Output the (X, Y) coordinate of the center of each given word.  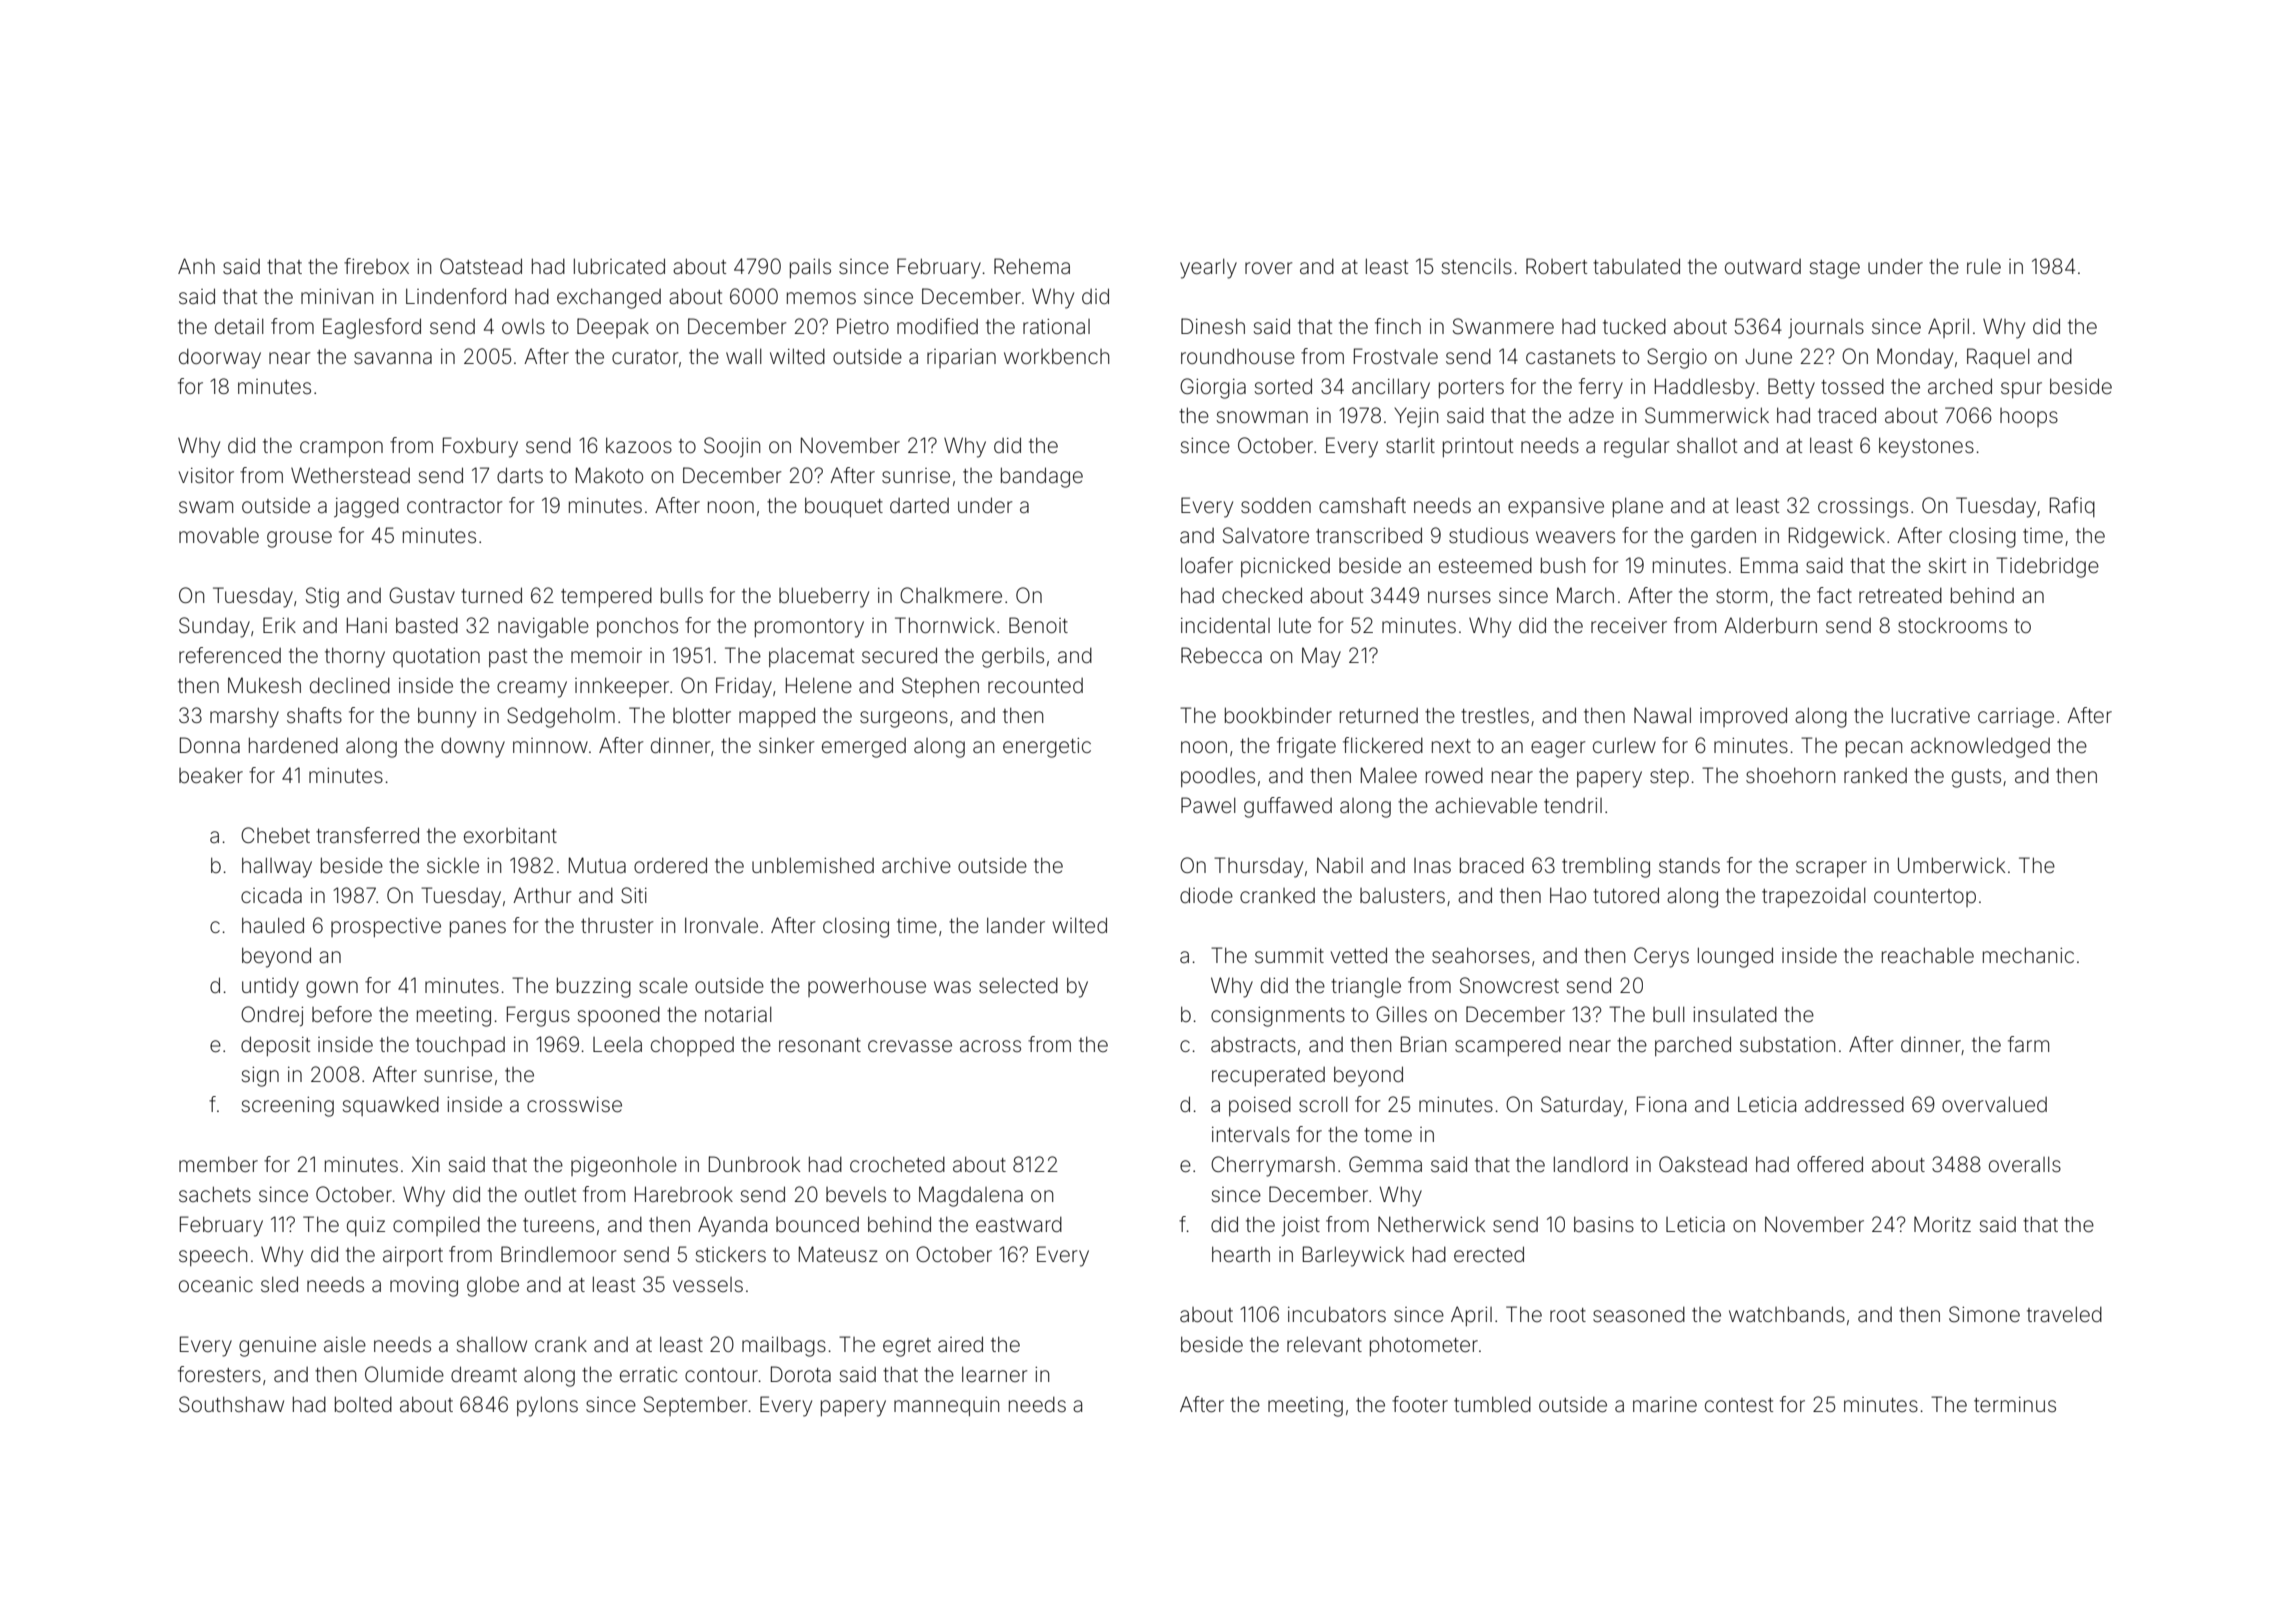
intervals (1251, 1134)
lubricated (619, 266)
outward (1763, 266)
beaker (211, 776)
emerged (864, 748)
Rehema (1032, 266)
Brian (1423, 1044)
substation (1787, 1044)
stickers (731, 1255)
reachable (1928, 955)
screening (288, 1107)
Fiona (1661, 1104)
